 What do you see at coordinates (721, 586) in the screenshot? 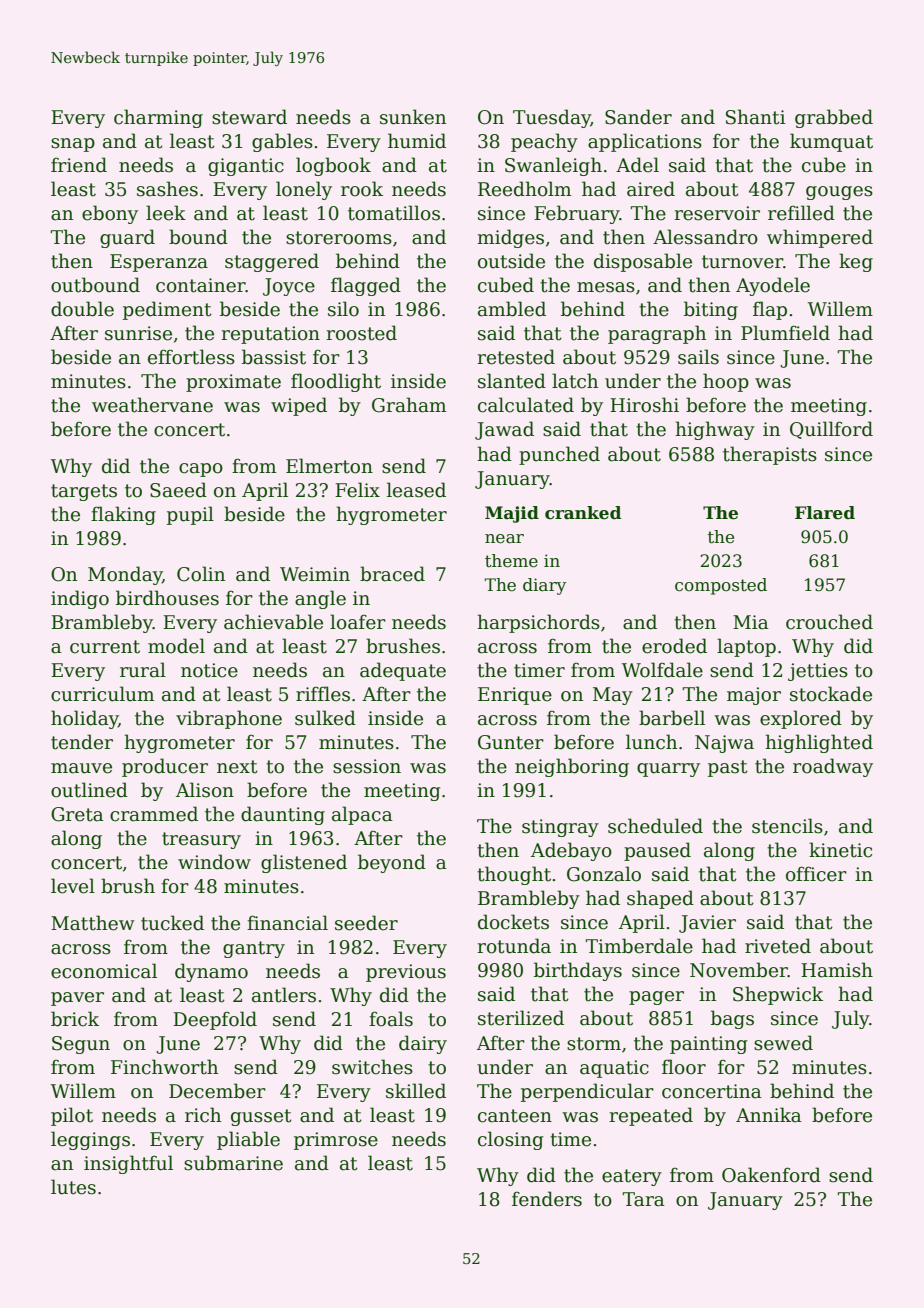
I see `composted` at bounding box center [721, 586].
